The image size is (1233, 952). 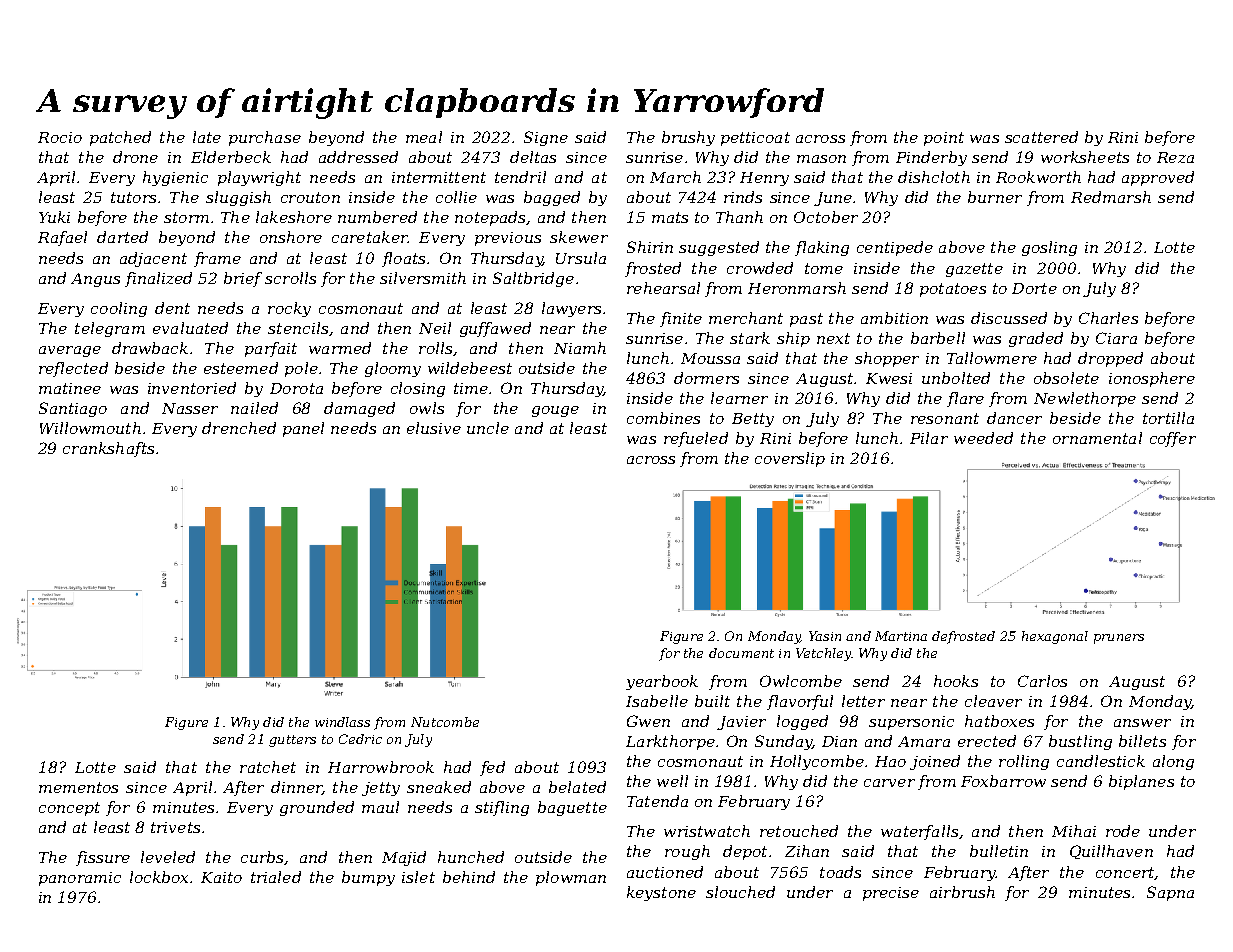 I want to click on Yuki, so click(x=54, y=217).
